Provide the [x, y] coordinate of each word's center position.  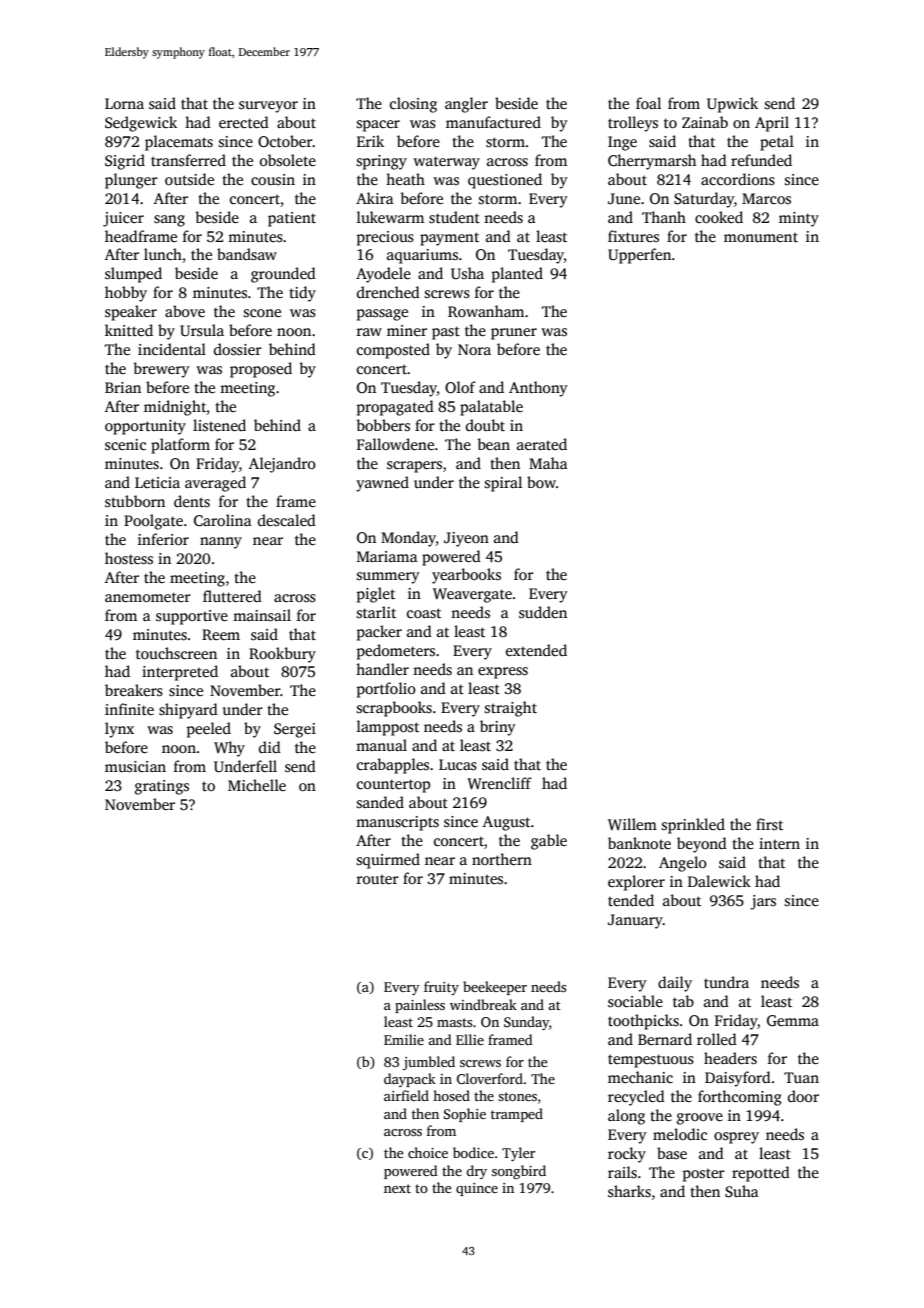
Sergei [295, 730]
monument [761, 237]
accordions [738, 179]
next [397, 1188]
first [769, 824]
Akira [375, 198]
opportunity [145, 427]
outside [189, 179]
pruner [514, 334]
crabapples [393, 766]
